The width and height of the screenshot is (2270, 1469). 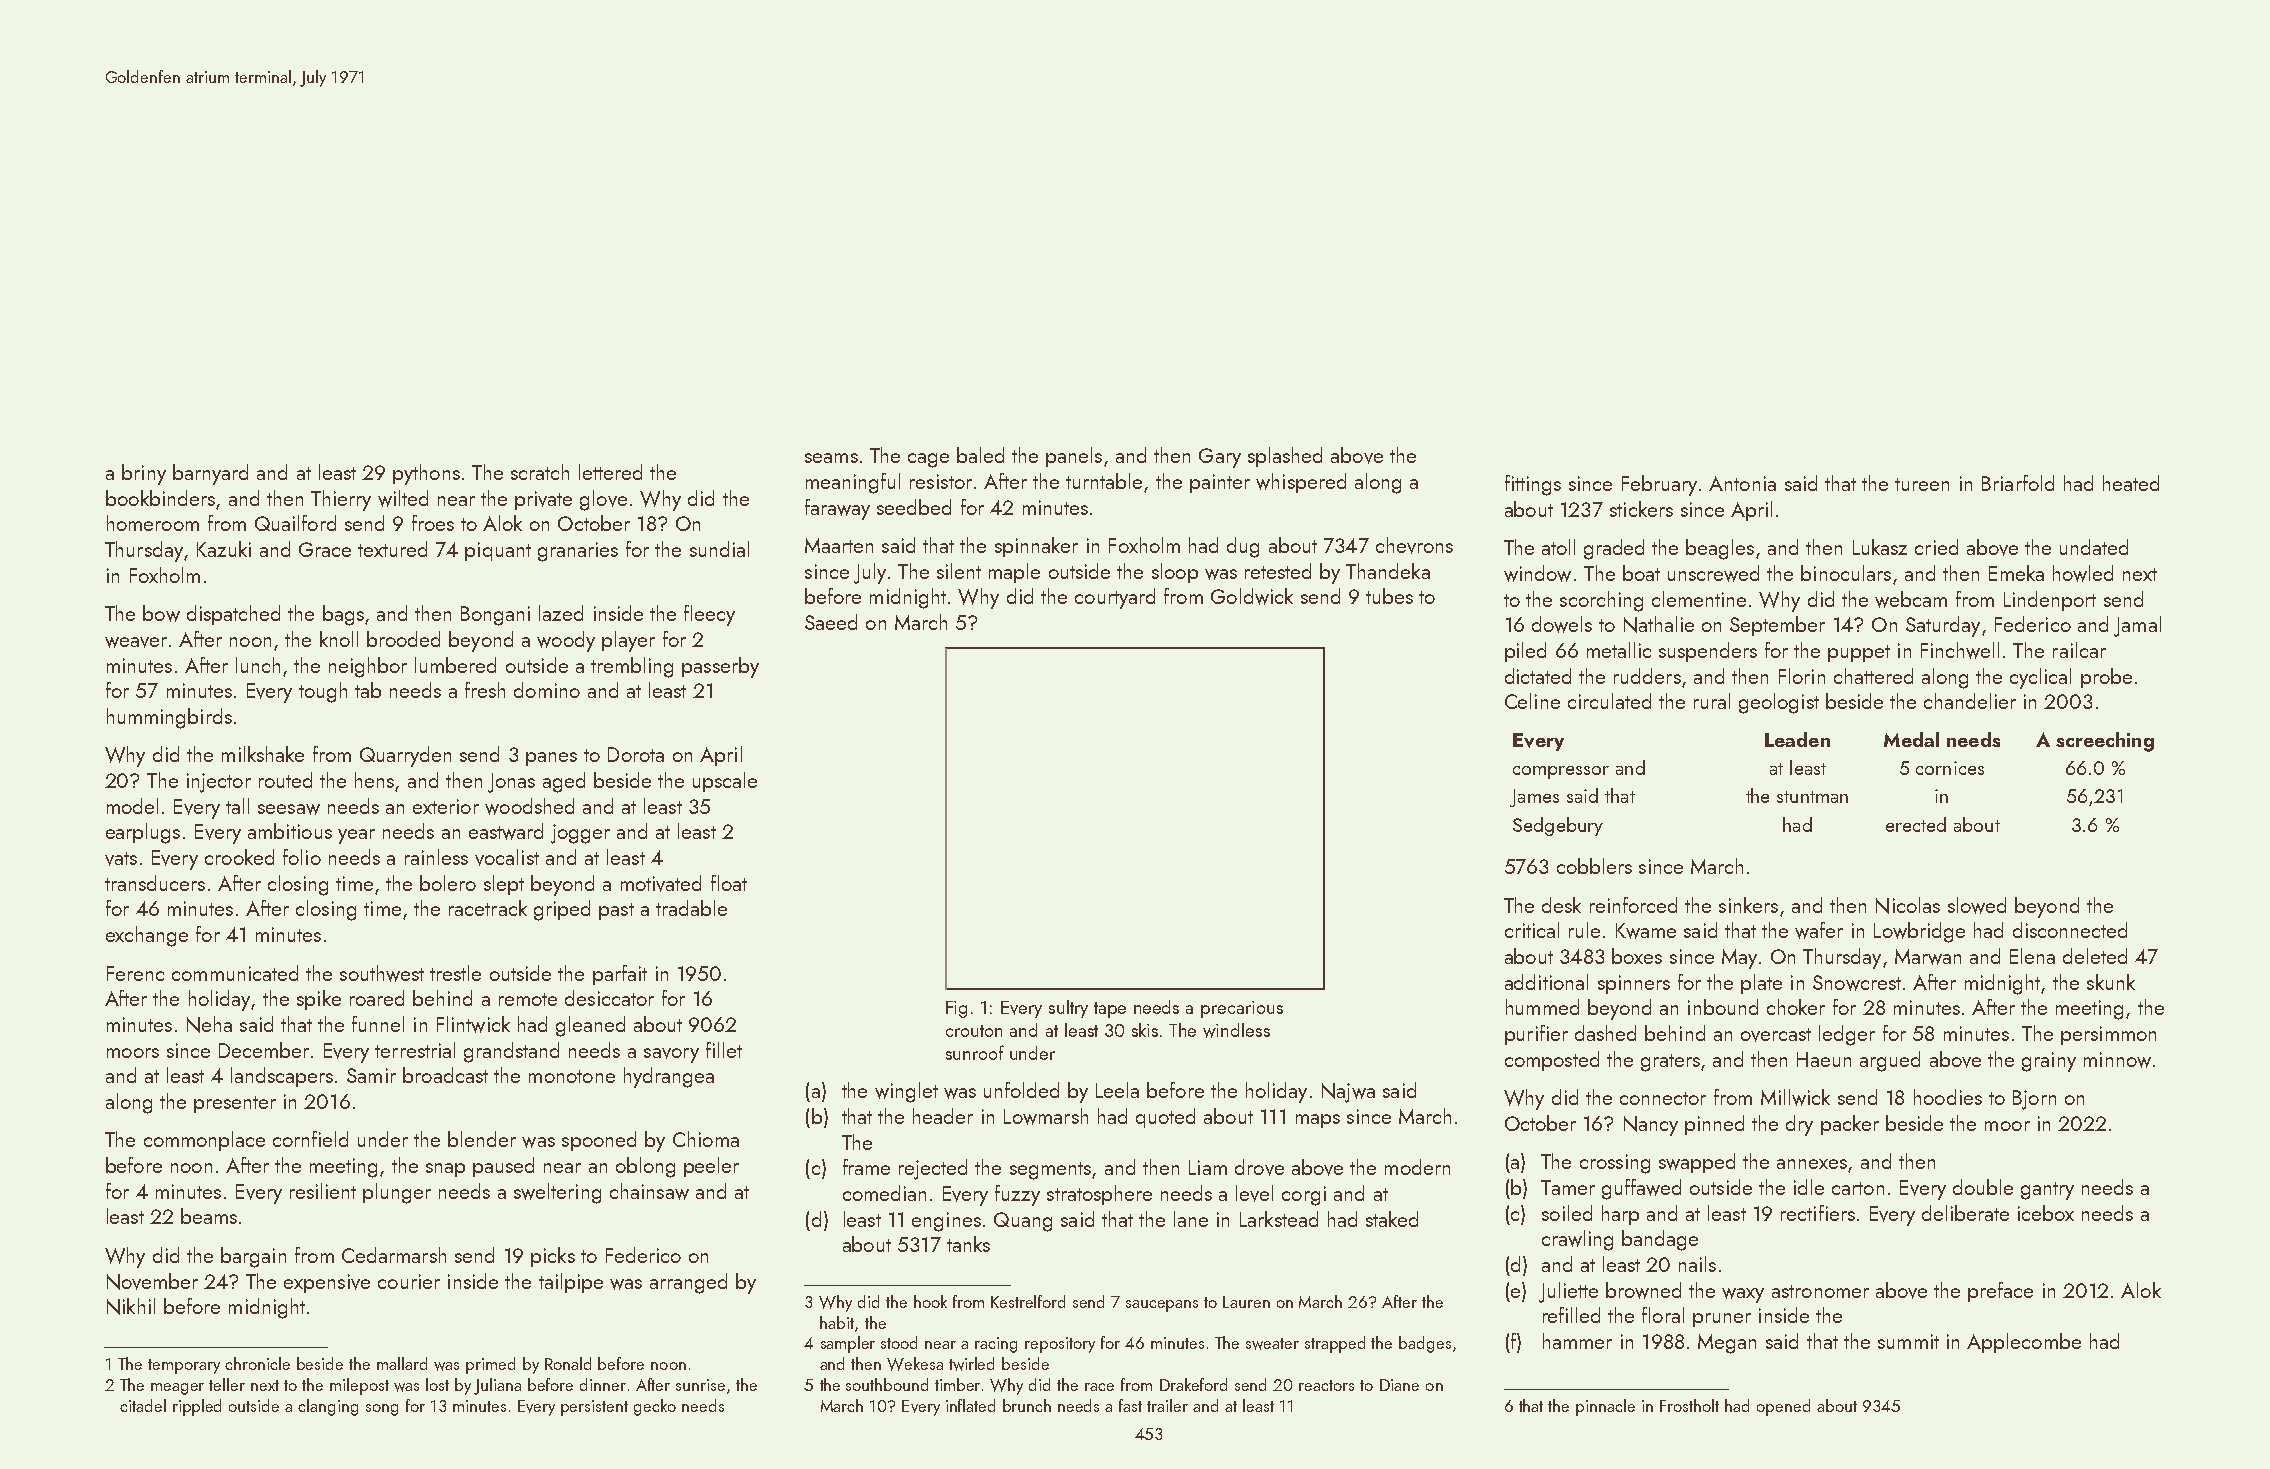 I want to click on James, so click(x=1534, y=798).
